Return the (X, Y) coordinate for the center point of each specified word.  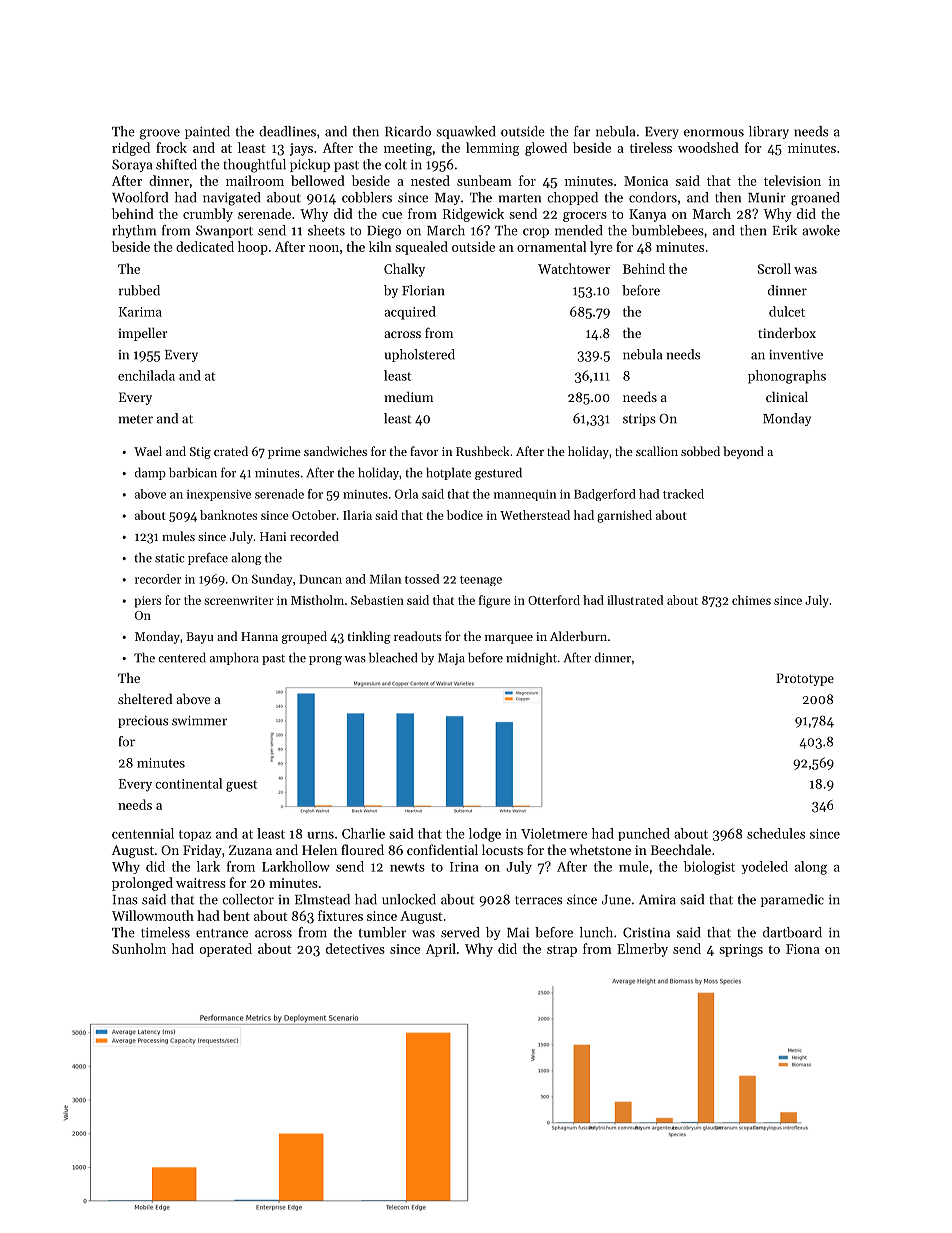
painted (207, 132)
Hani (273, 536)
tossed (422, 579)
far (582, 131)
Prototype (805, 679)
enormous (714, 133)
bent (236, 915)
